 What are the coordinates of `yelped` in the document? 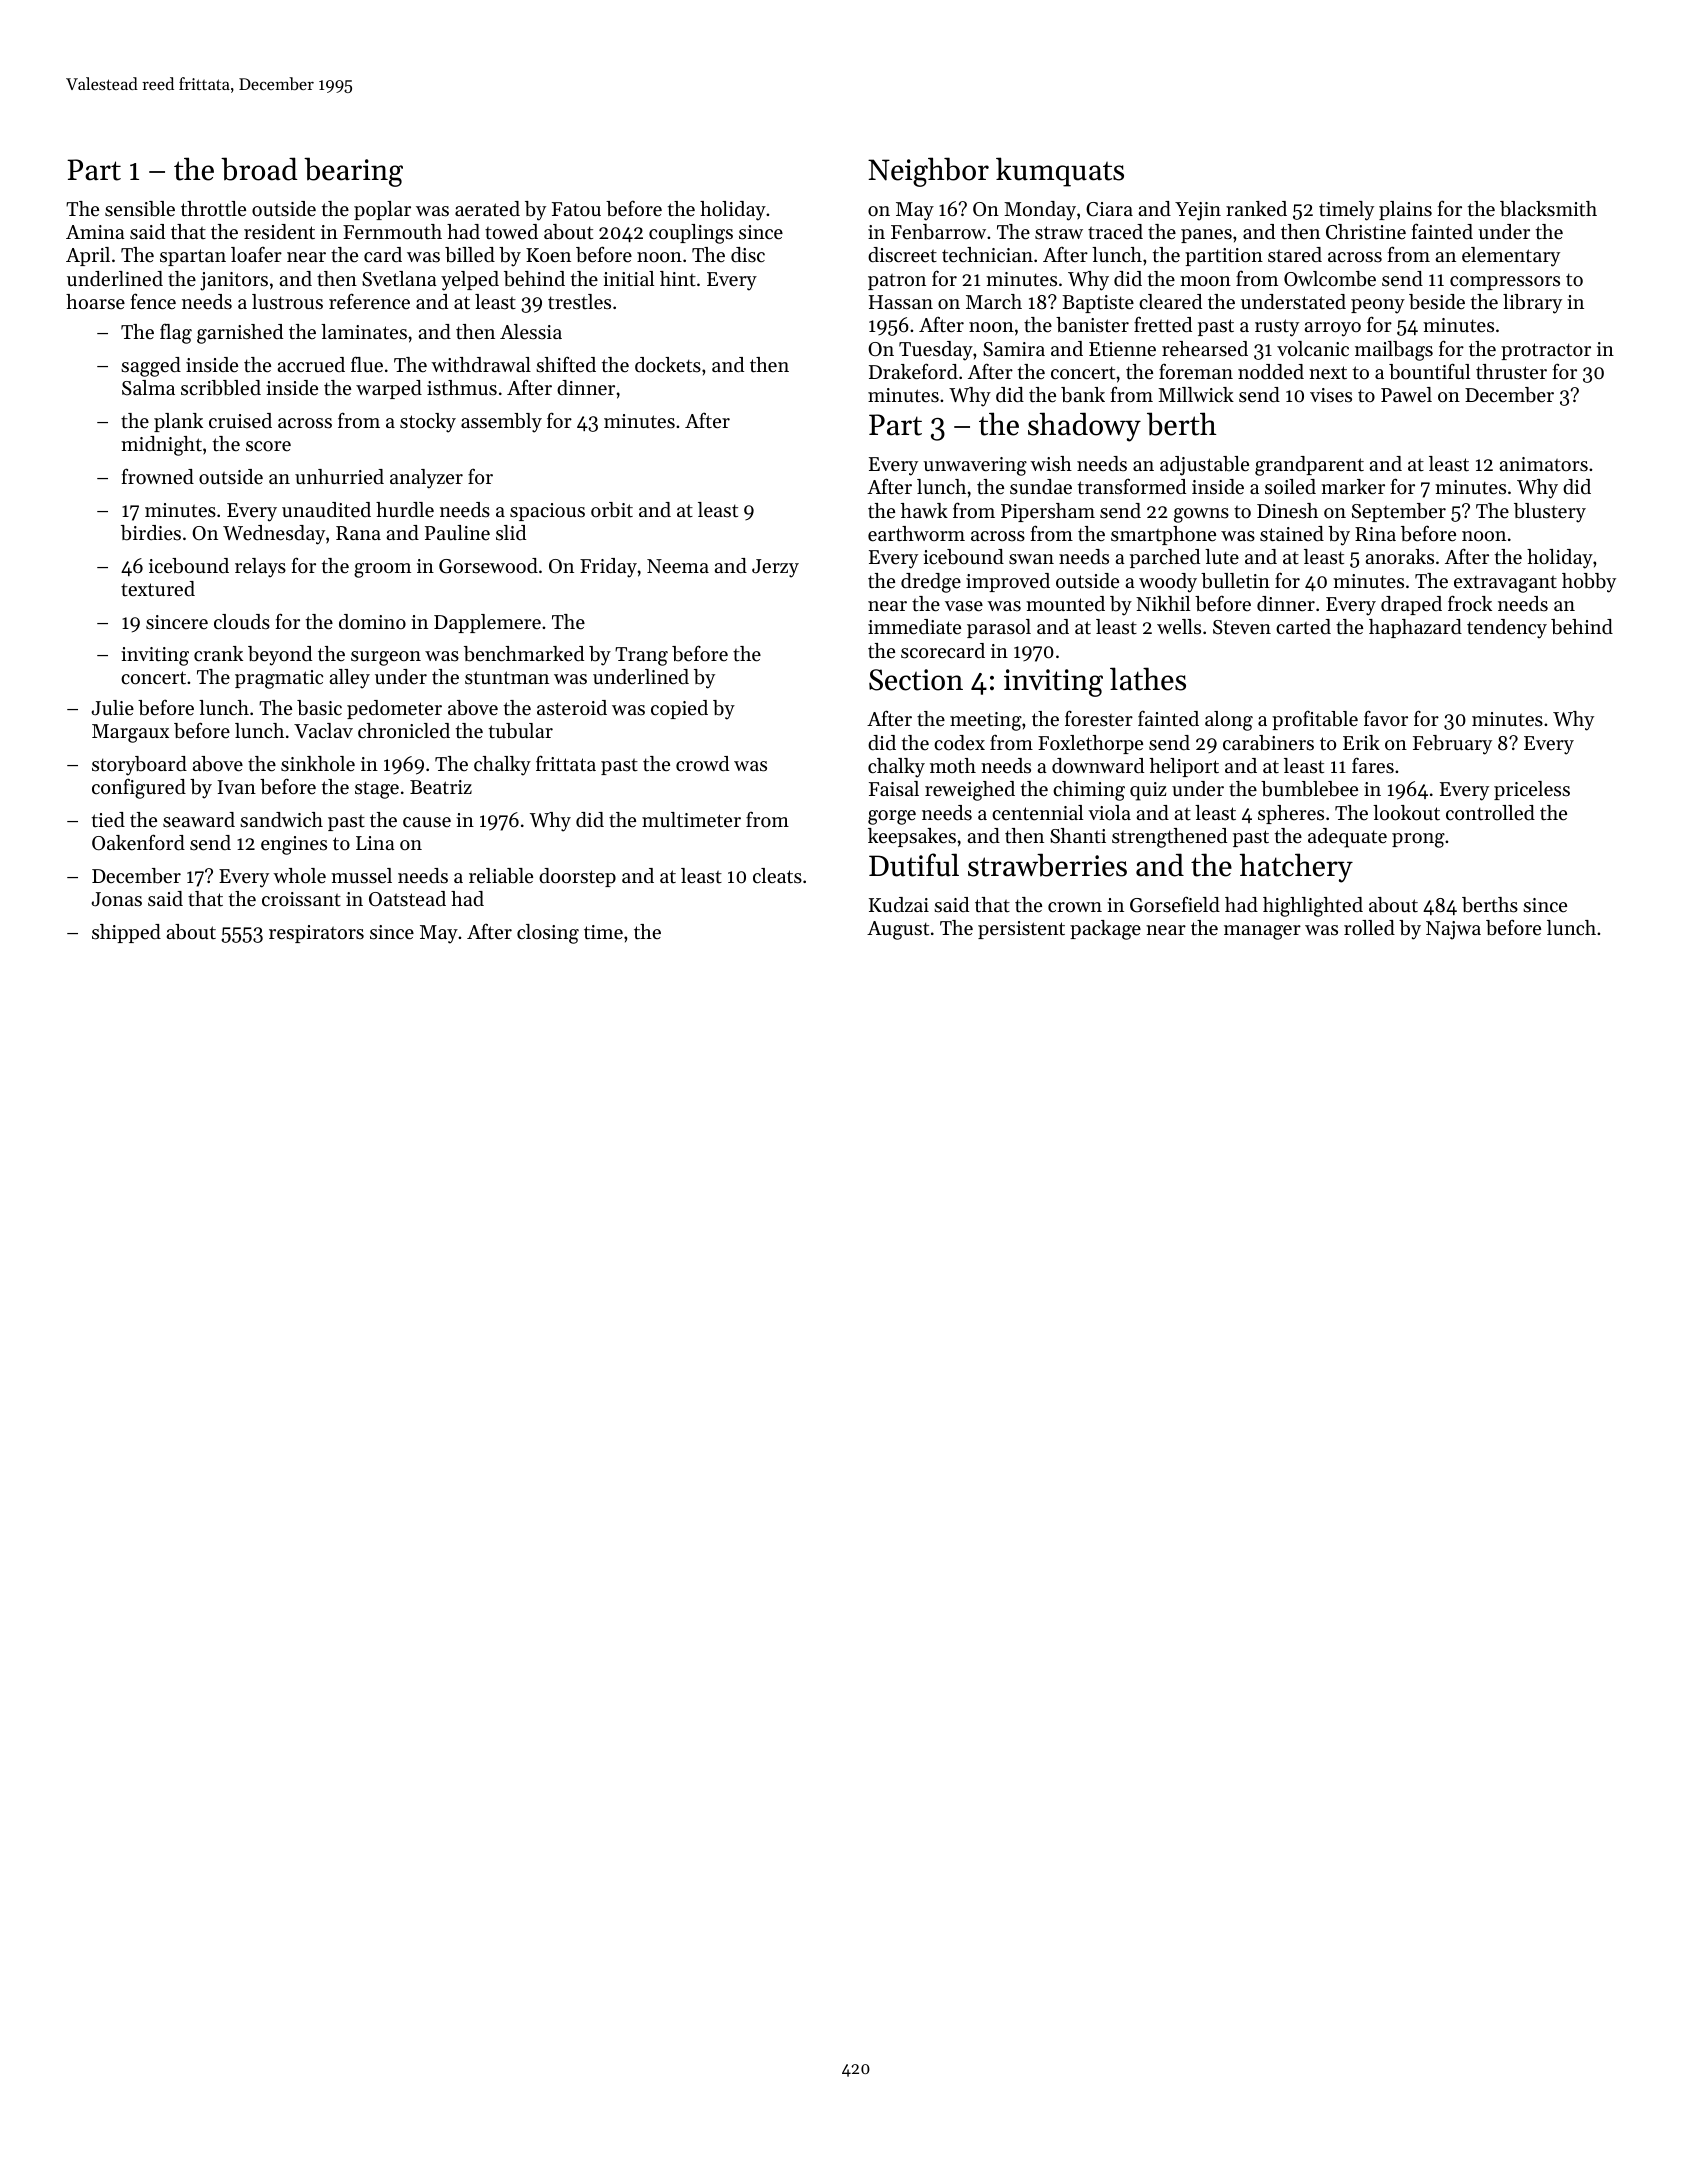 It's located at (470, 281).
